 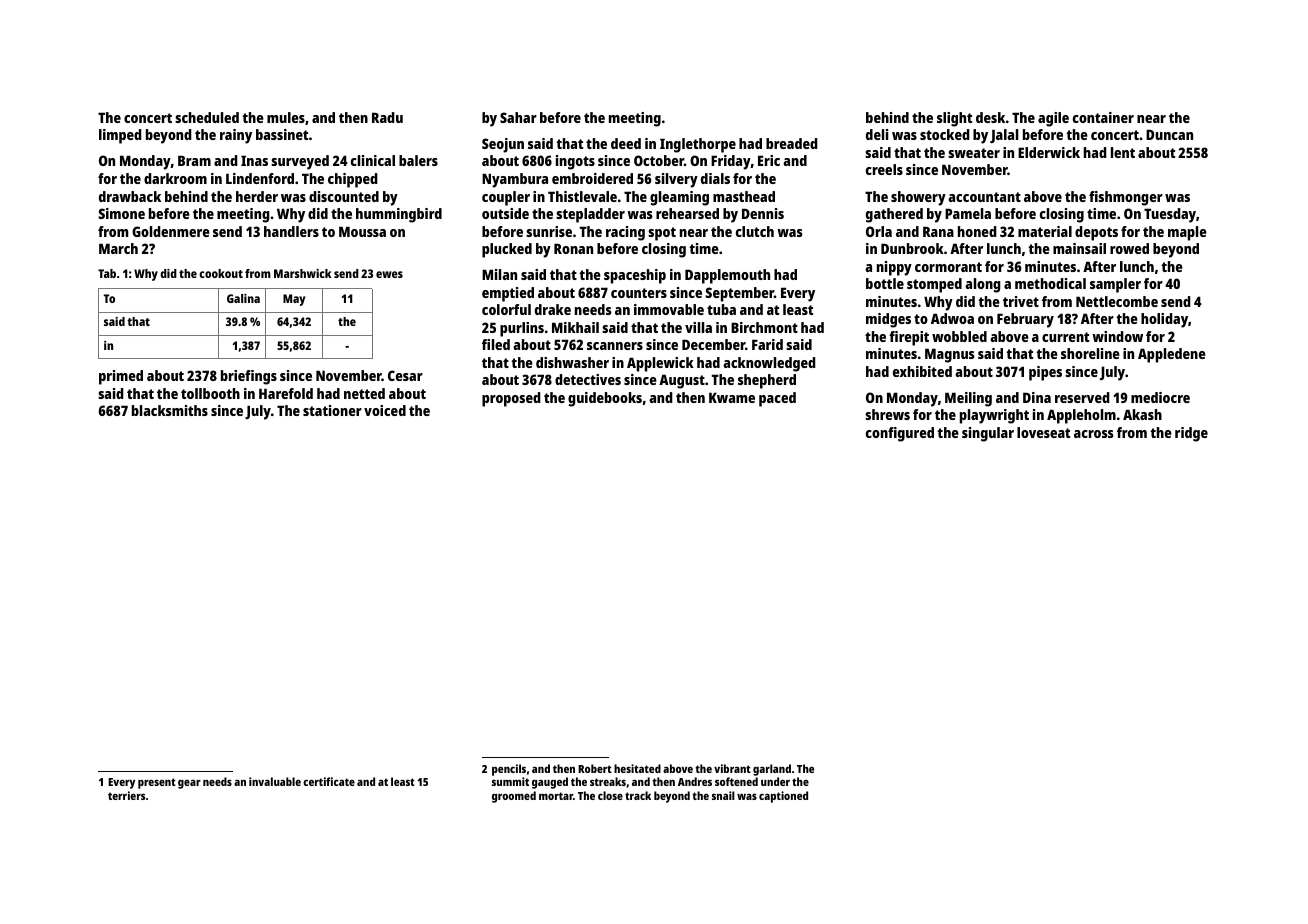 What do you see at coordinates (249, 377) in the document?
I see `briefings` at bounding box center [249, 377].
